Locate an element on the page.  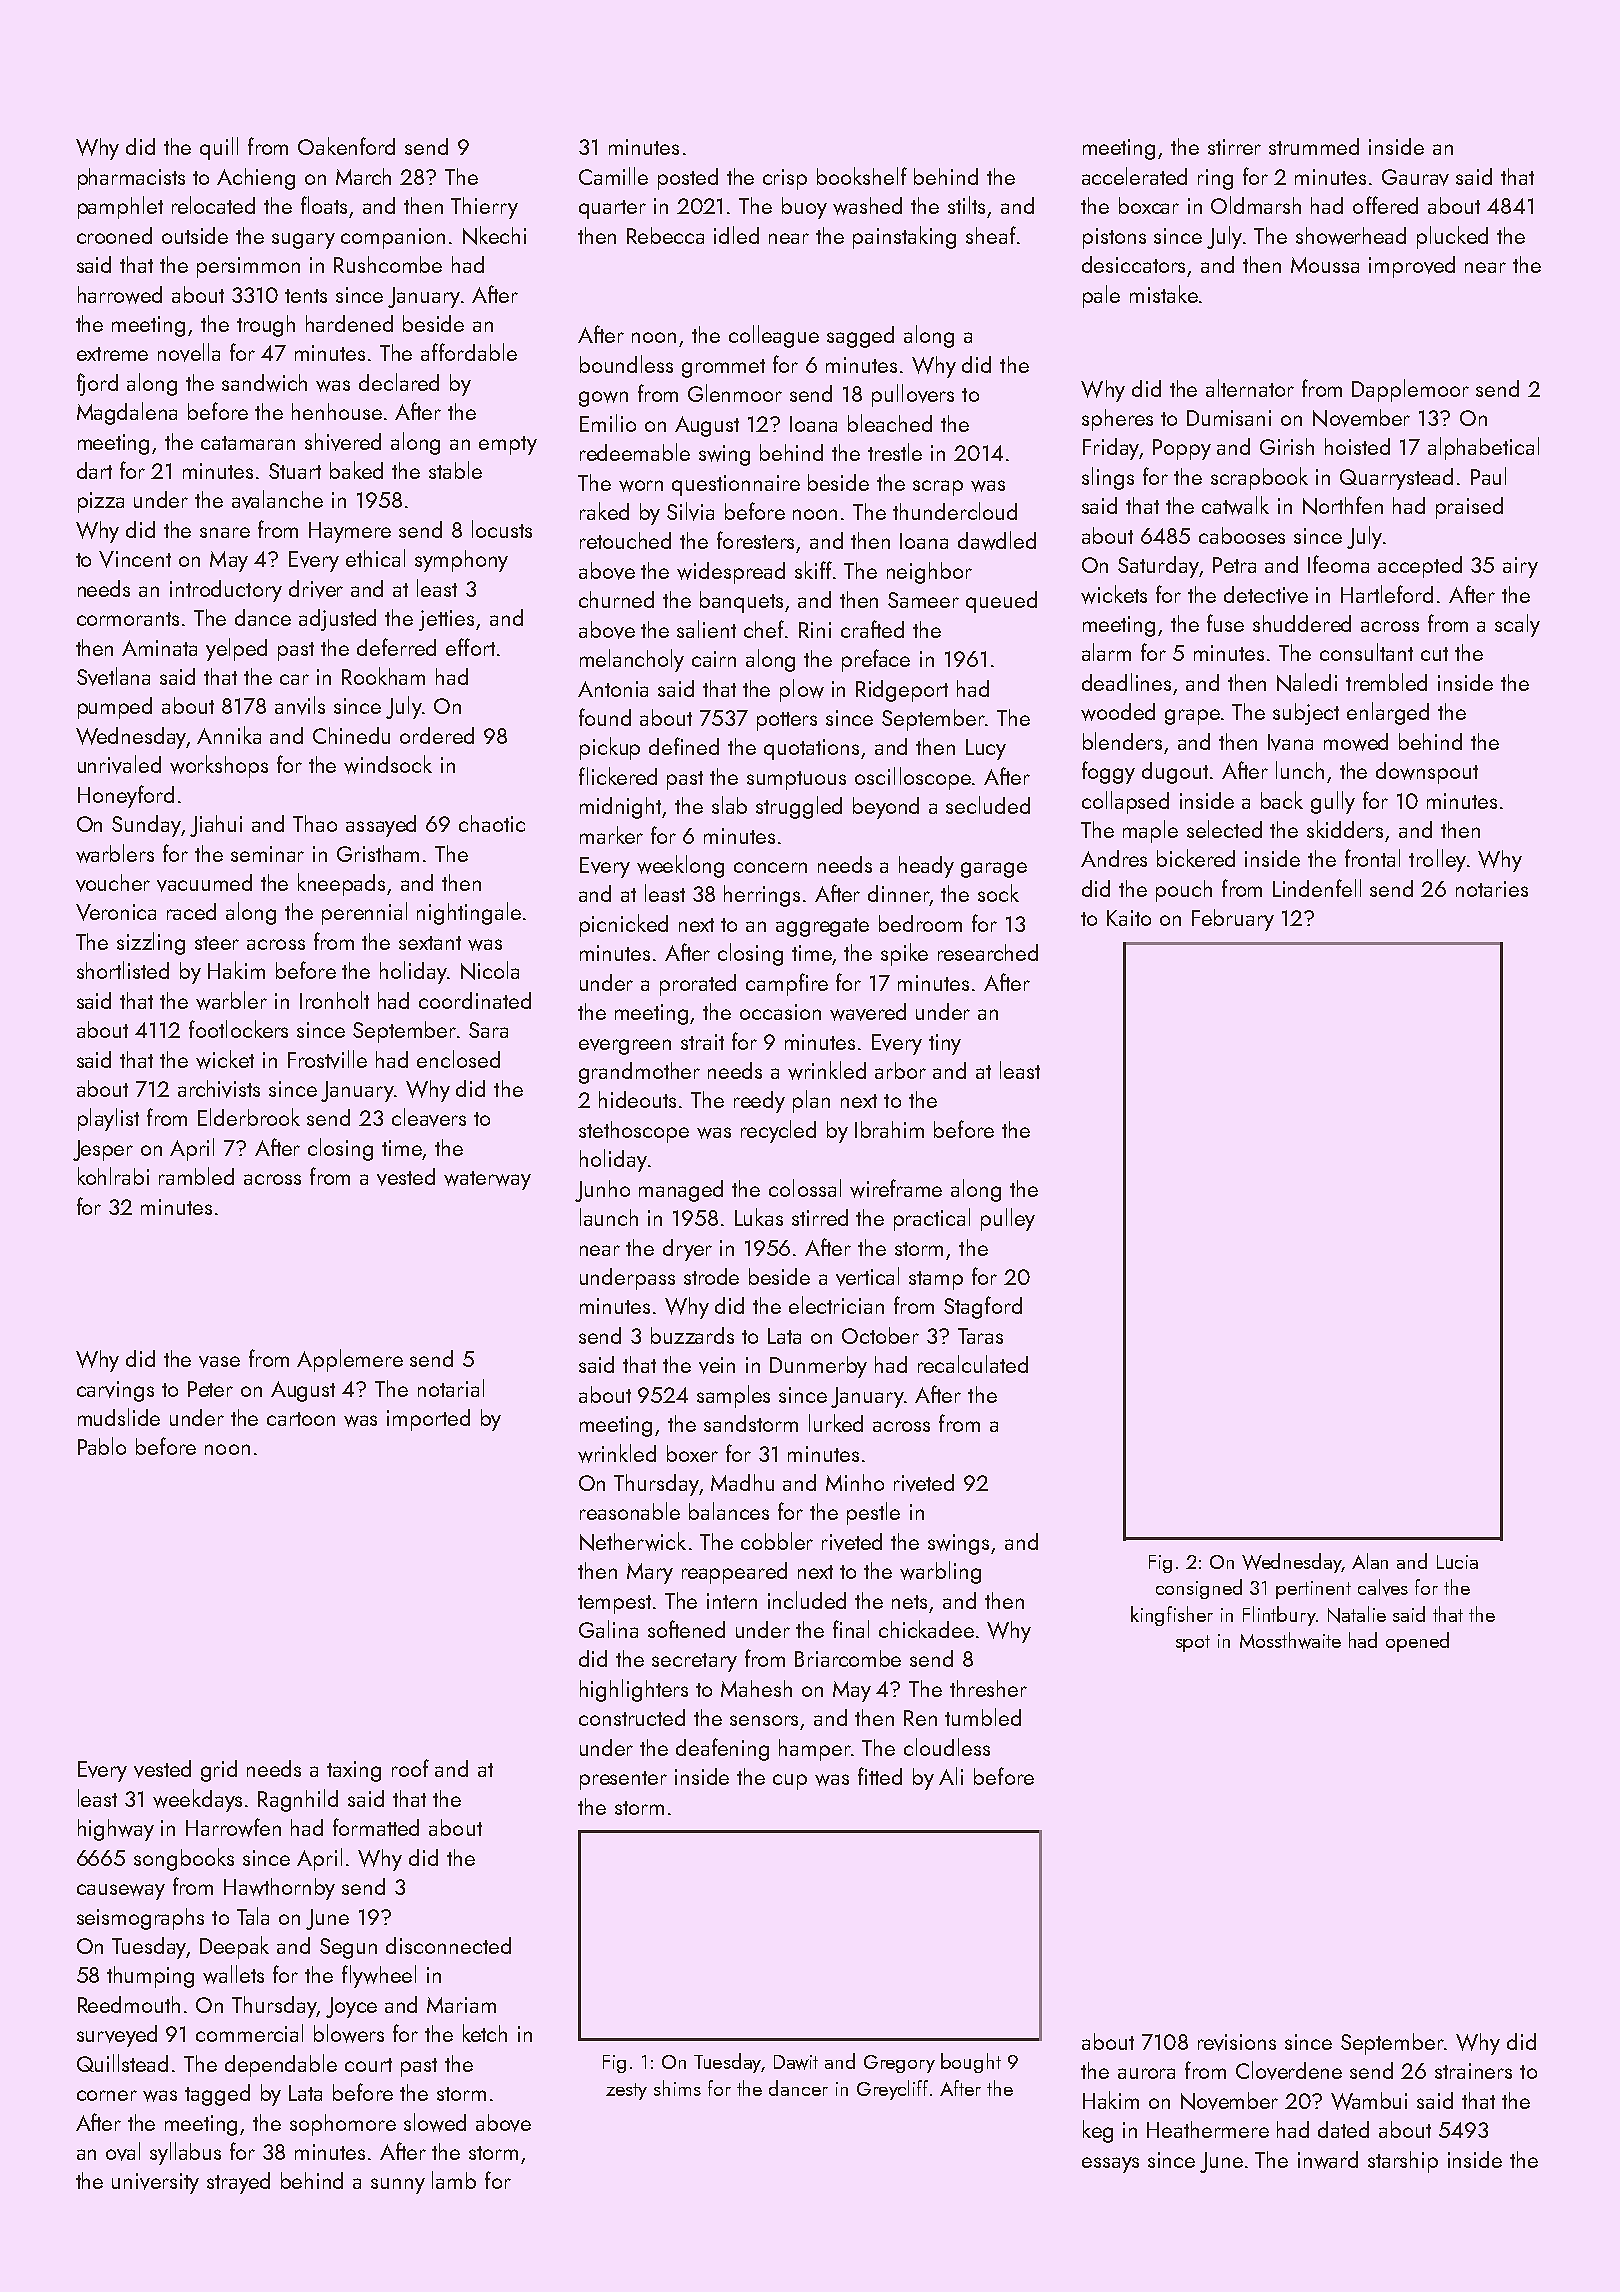
strummed is located at coordinates (1314, 146).
